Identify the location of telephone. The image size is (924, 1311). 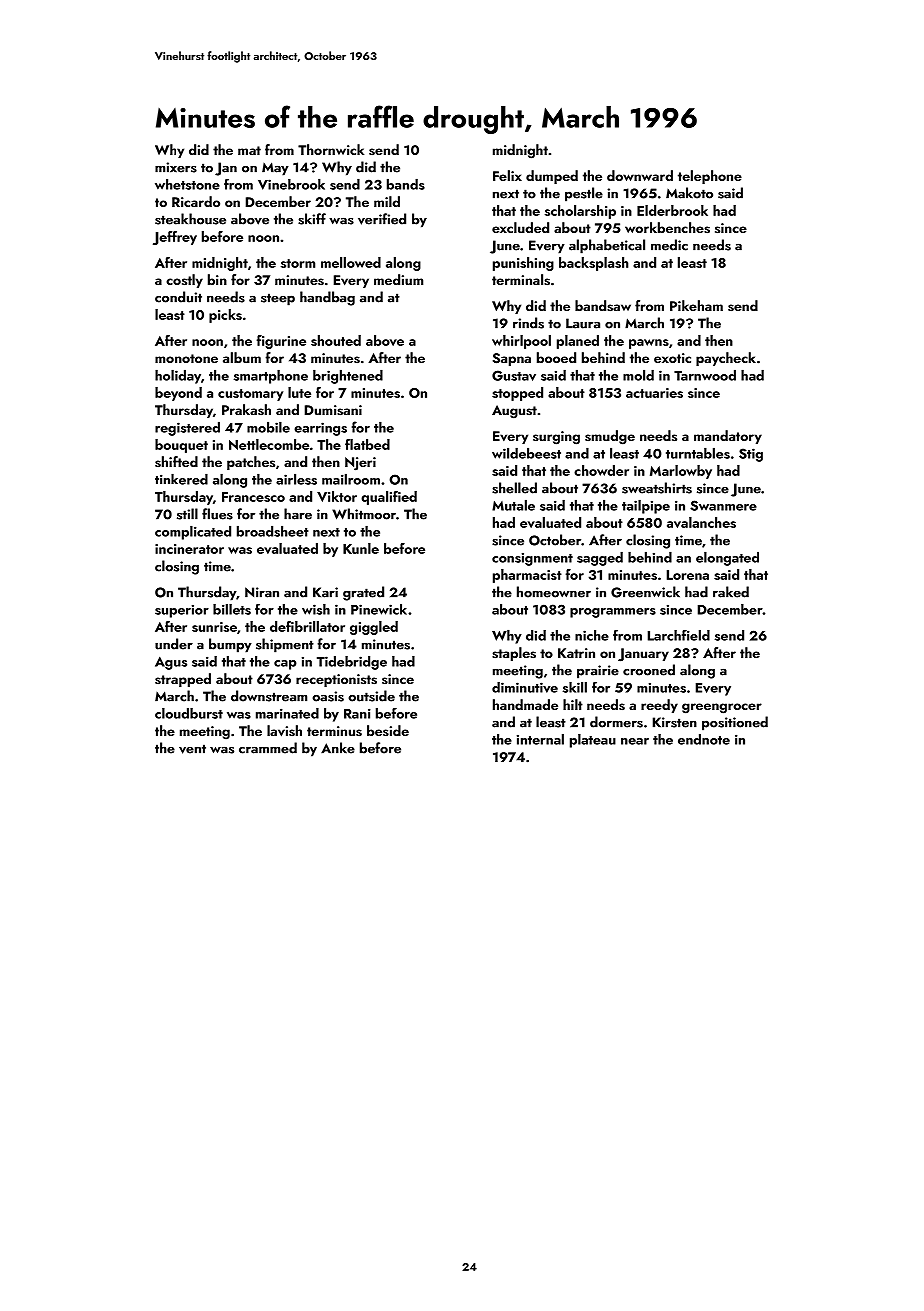
(710, 177).
